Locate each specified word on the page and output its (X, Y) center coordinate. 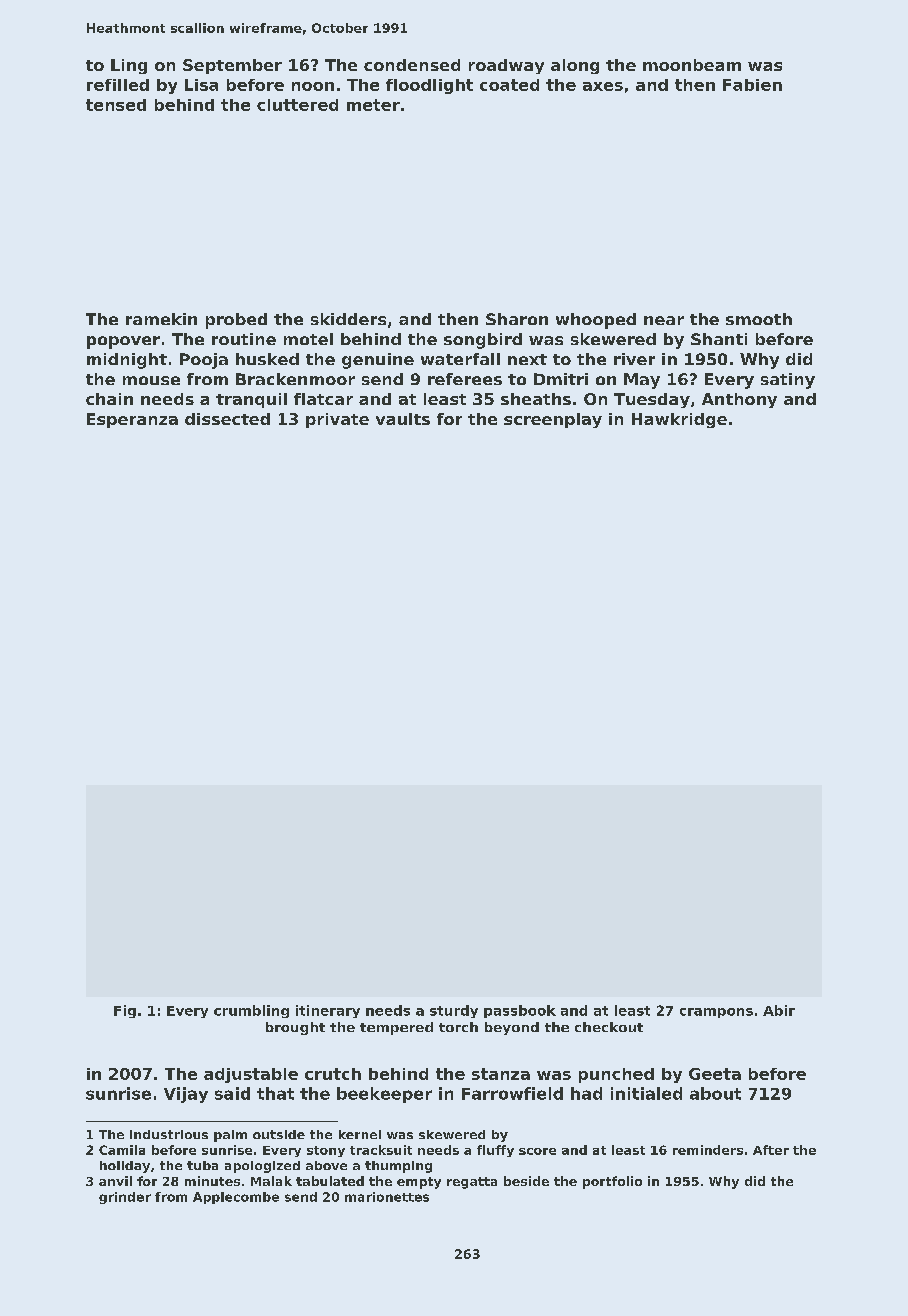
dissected (227, 419)
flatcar (323, 399)
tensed (116, 105)
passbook (520, 1011)
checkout (609, 1027)
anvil (115, 1181)
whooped (596, 321)
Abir (779, 1010)
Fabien (752, 85)
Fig (125, 1011)
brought (295, 1028)
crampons (716, 1013)
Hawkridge (679, 420)
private (337, 420)
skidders (348, 319)
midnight (127, 361)
